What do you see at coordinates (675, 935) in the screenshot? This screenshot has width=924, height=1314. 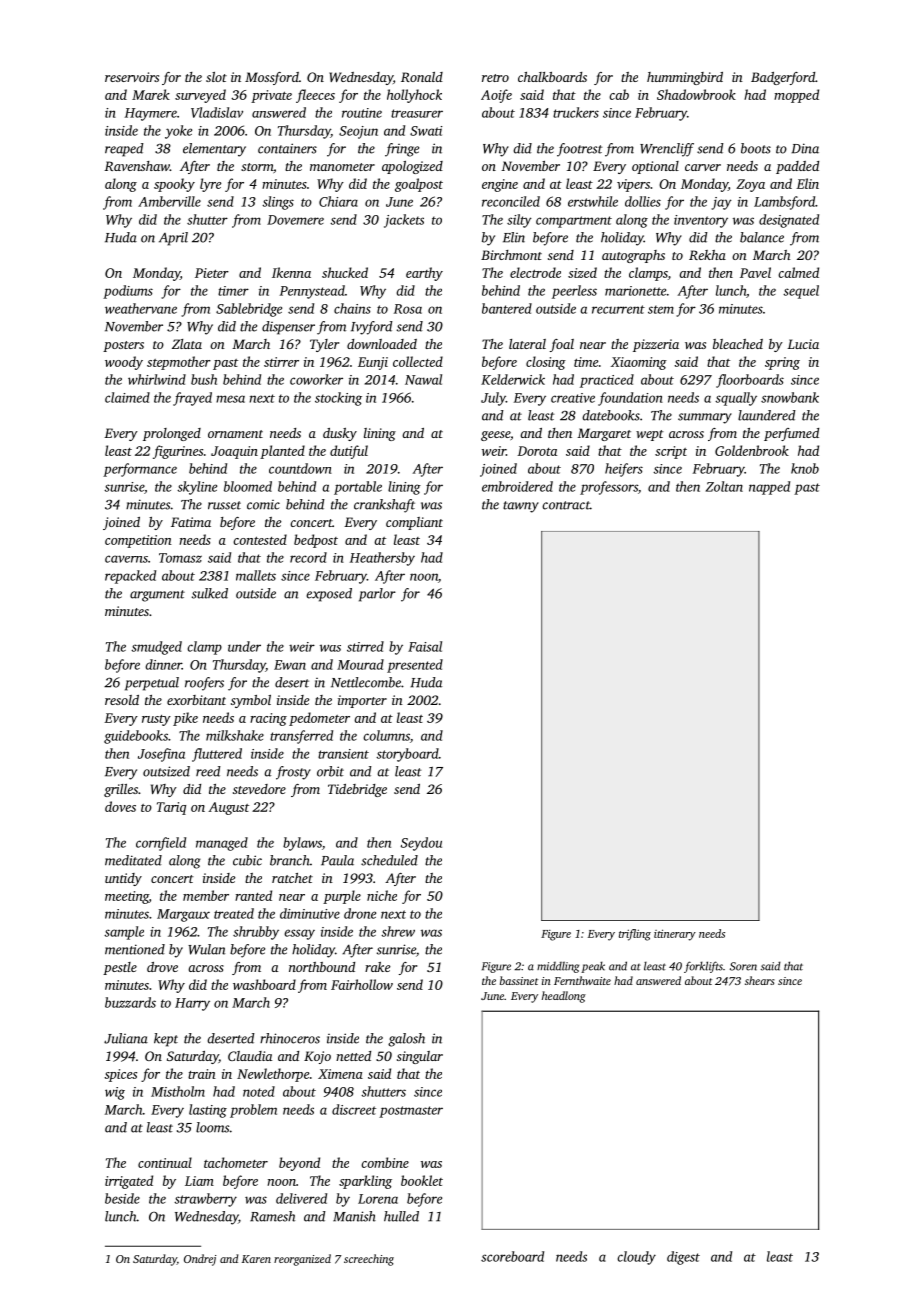 I see `itinerary` at bounding box center [675, 935].
